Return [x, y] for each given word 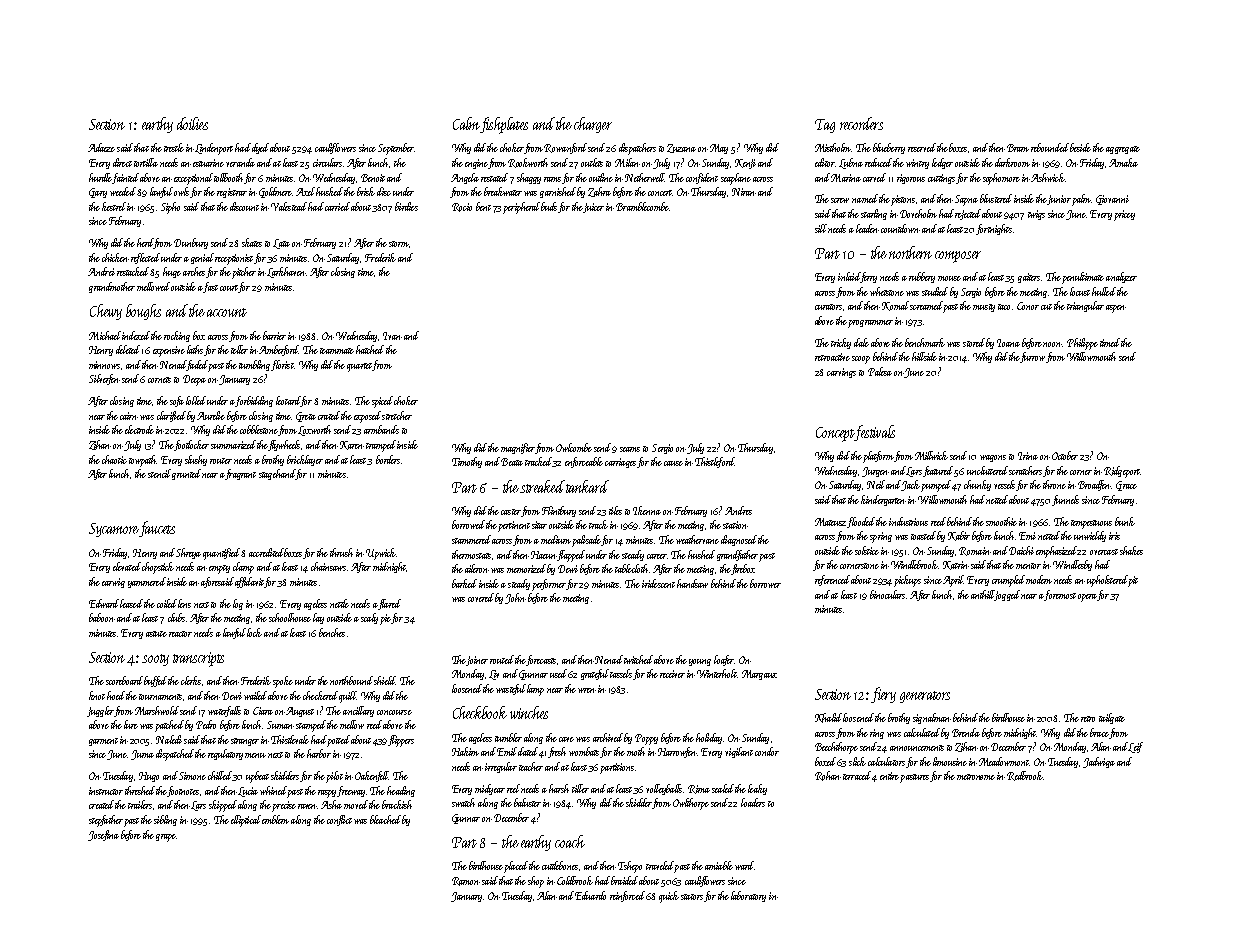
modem [1039, 579]
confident [702, 178]
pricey [1124, 215]
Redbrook [1025, 776]
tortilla [146, 162]
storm [399, 244]
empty [219, 569]
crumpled [1008, 581]
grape [166, 838]
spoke [283, 682]
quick [669, 897]
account [227, 312]
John [515, 598]
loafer [724, 660]
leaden [867, 228]
